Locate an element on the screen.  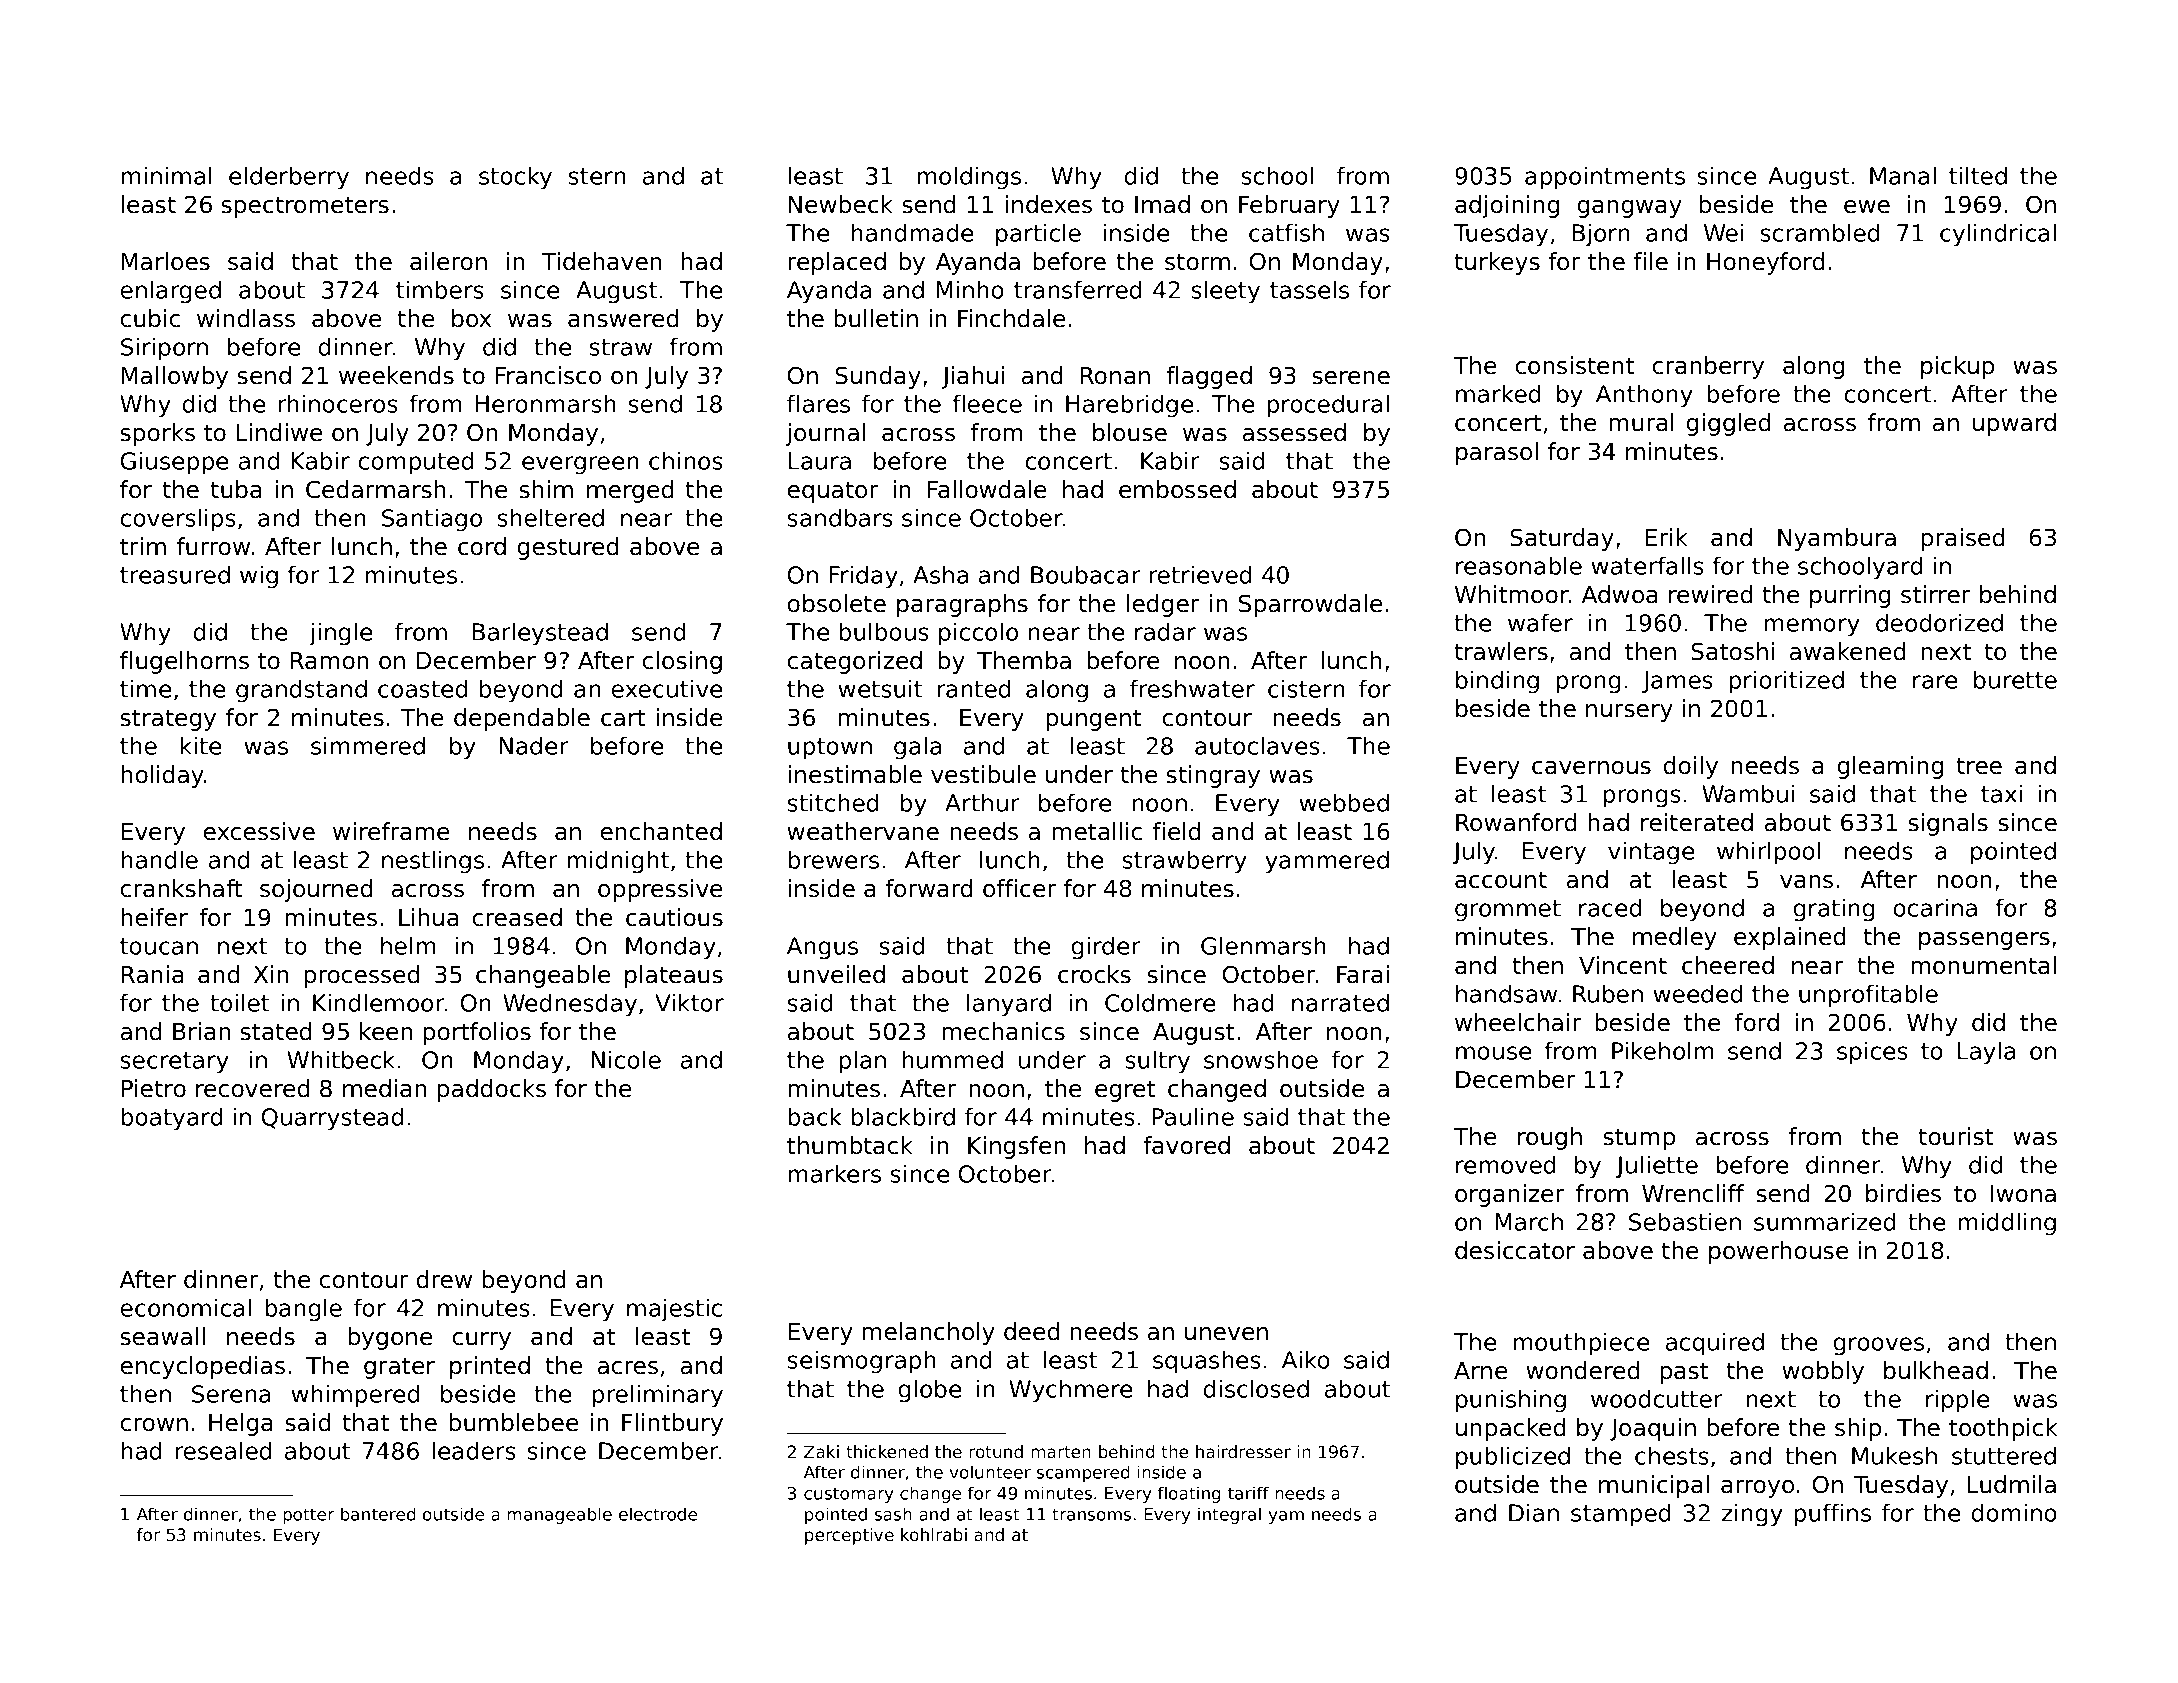
pickup is located at coordinates (1957, 367).
